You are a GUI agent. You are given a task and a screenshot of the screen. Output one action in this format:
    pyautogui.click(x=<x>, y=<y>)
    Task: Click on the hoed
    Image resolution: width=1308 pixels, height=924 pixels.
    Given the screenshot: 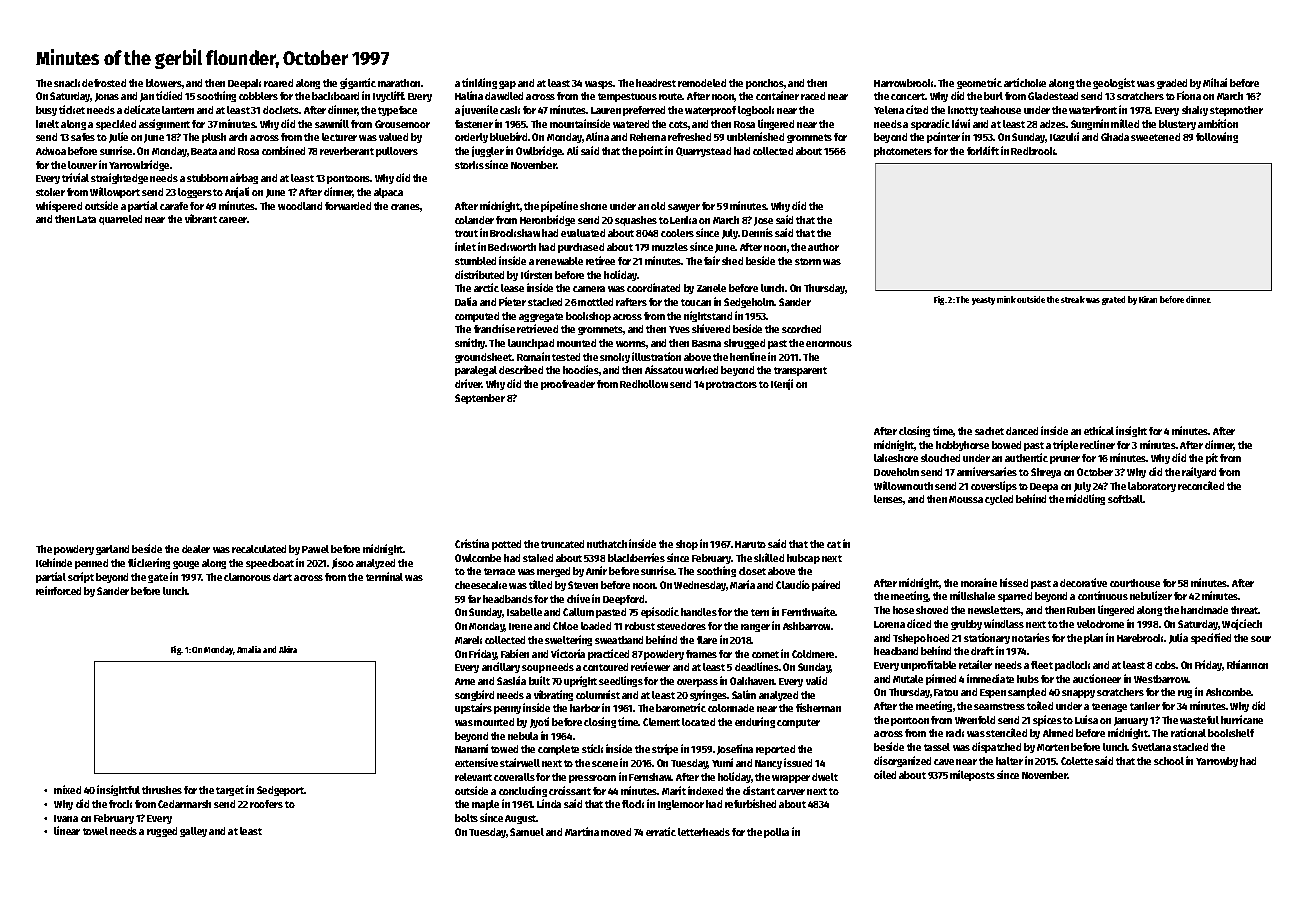 What is the action you would take?
    pyautogui.click(x=938, y=638)
